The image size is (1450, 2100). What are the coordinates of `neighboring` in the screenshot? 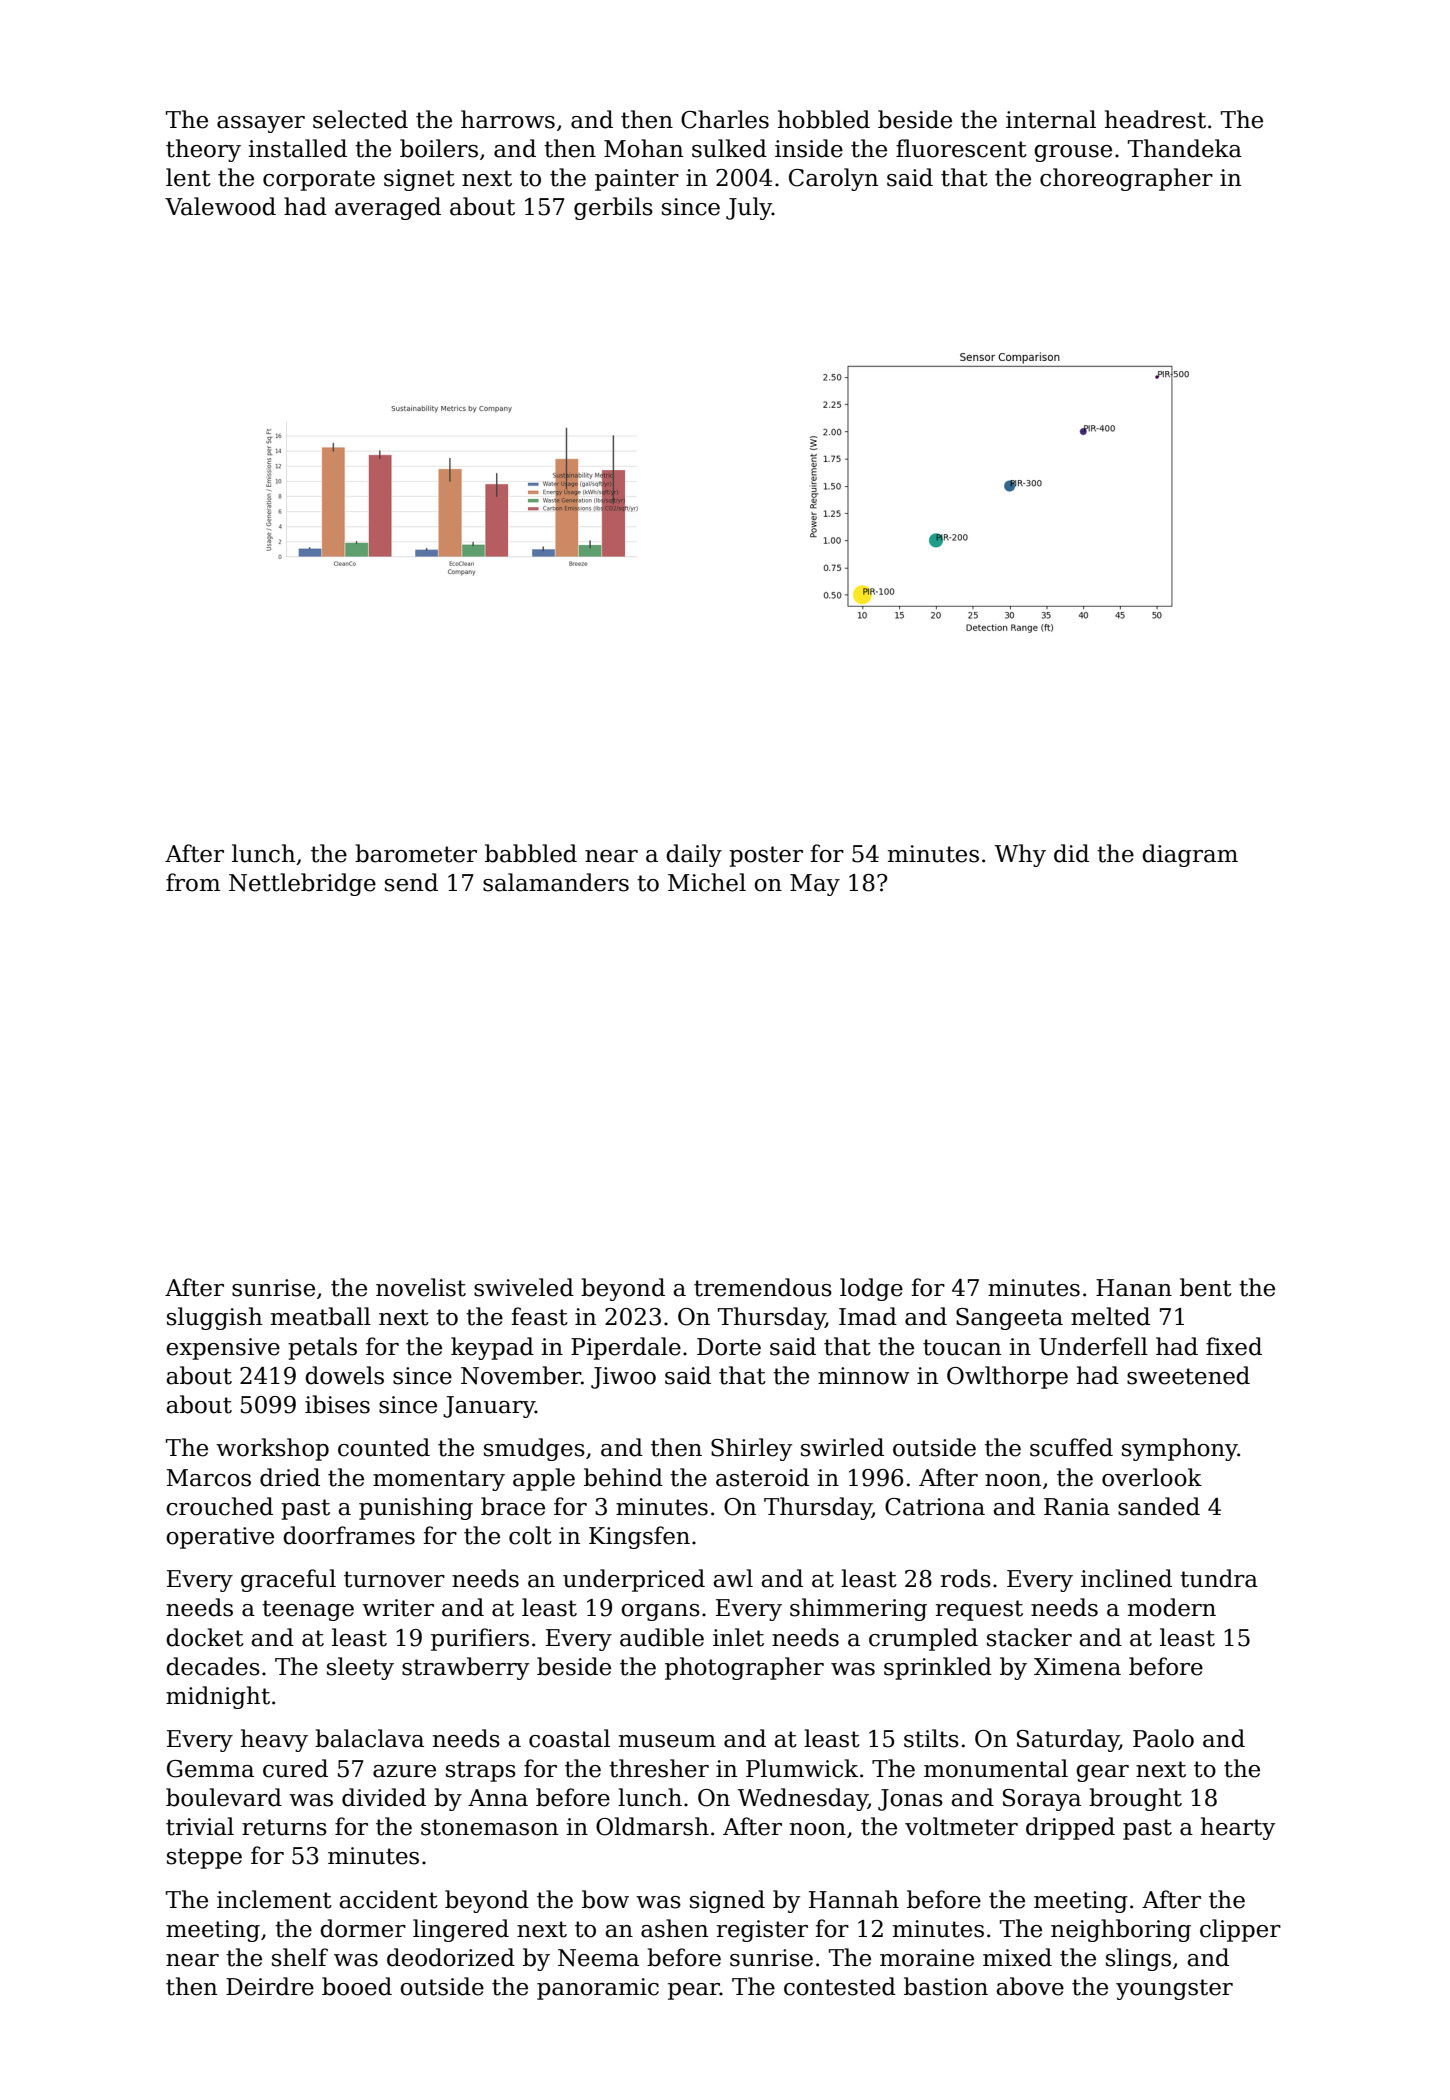 It's located at (1121, 1930).
